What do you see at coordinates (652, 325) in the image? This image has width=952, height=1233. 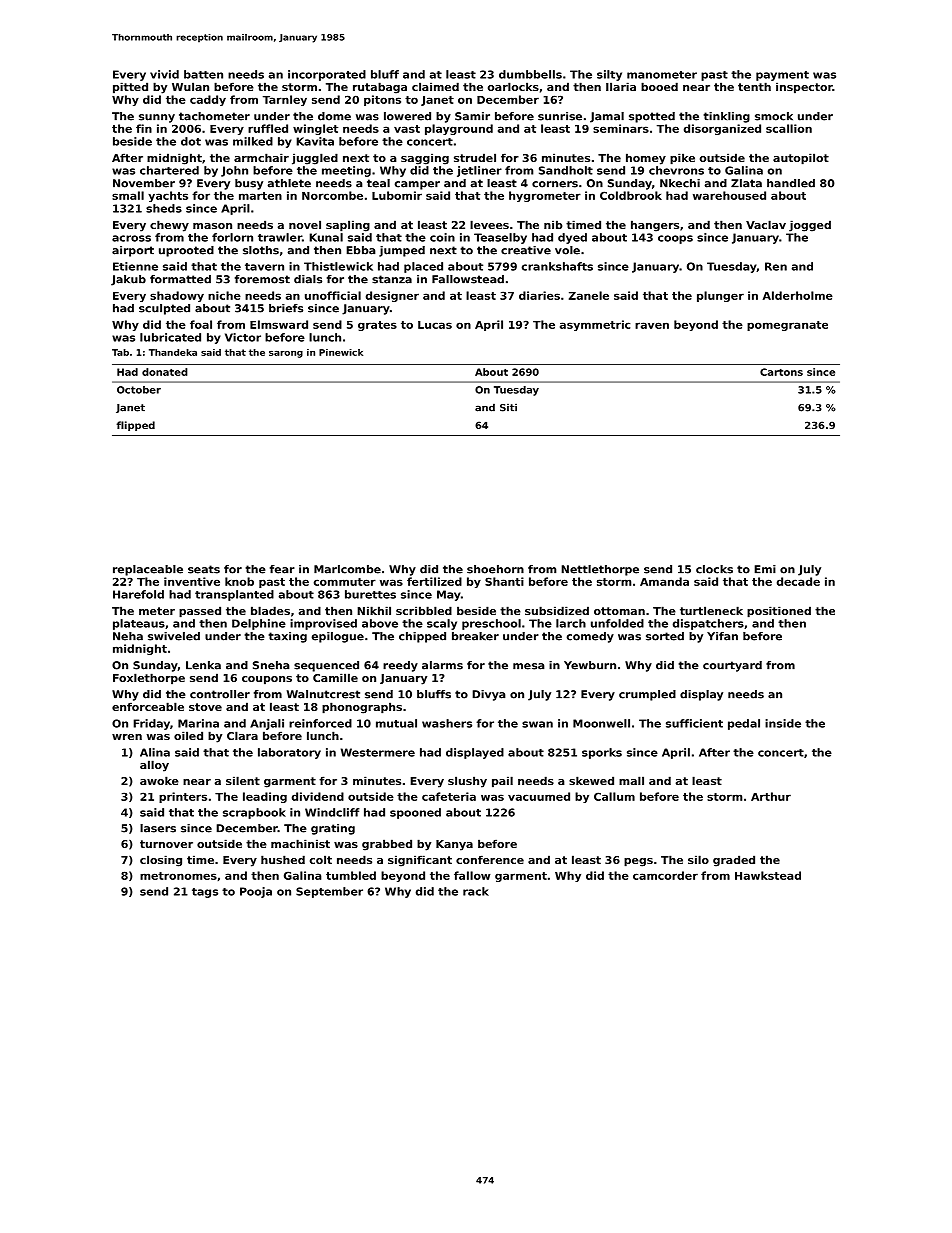 I see `raven` at bounding box center [652, 325].
